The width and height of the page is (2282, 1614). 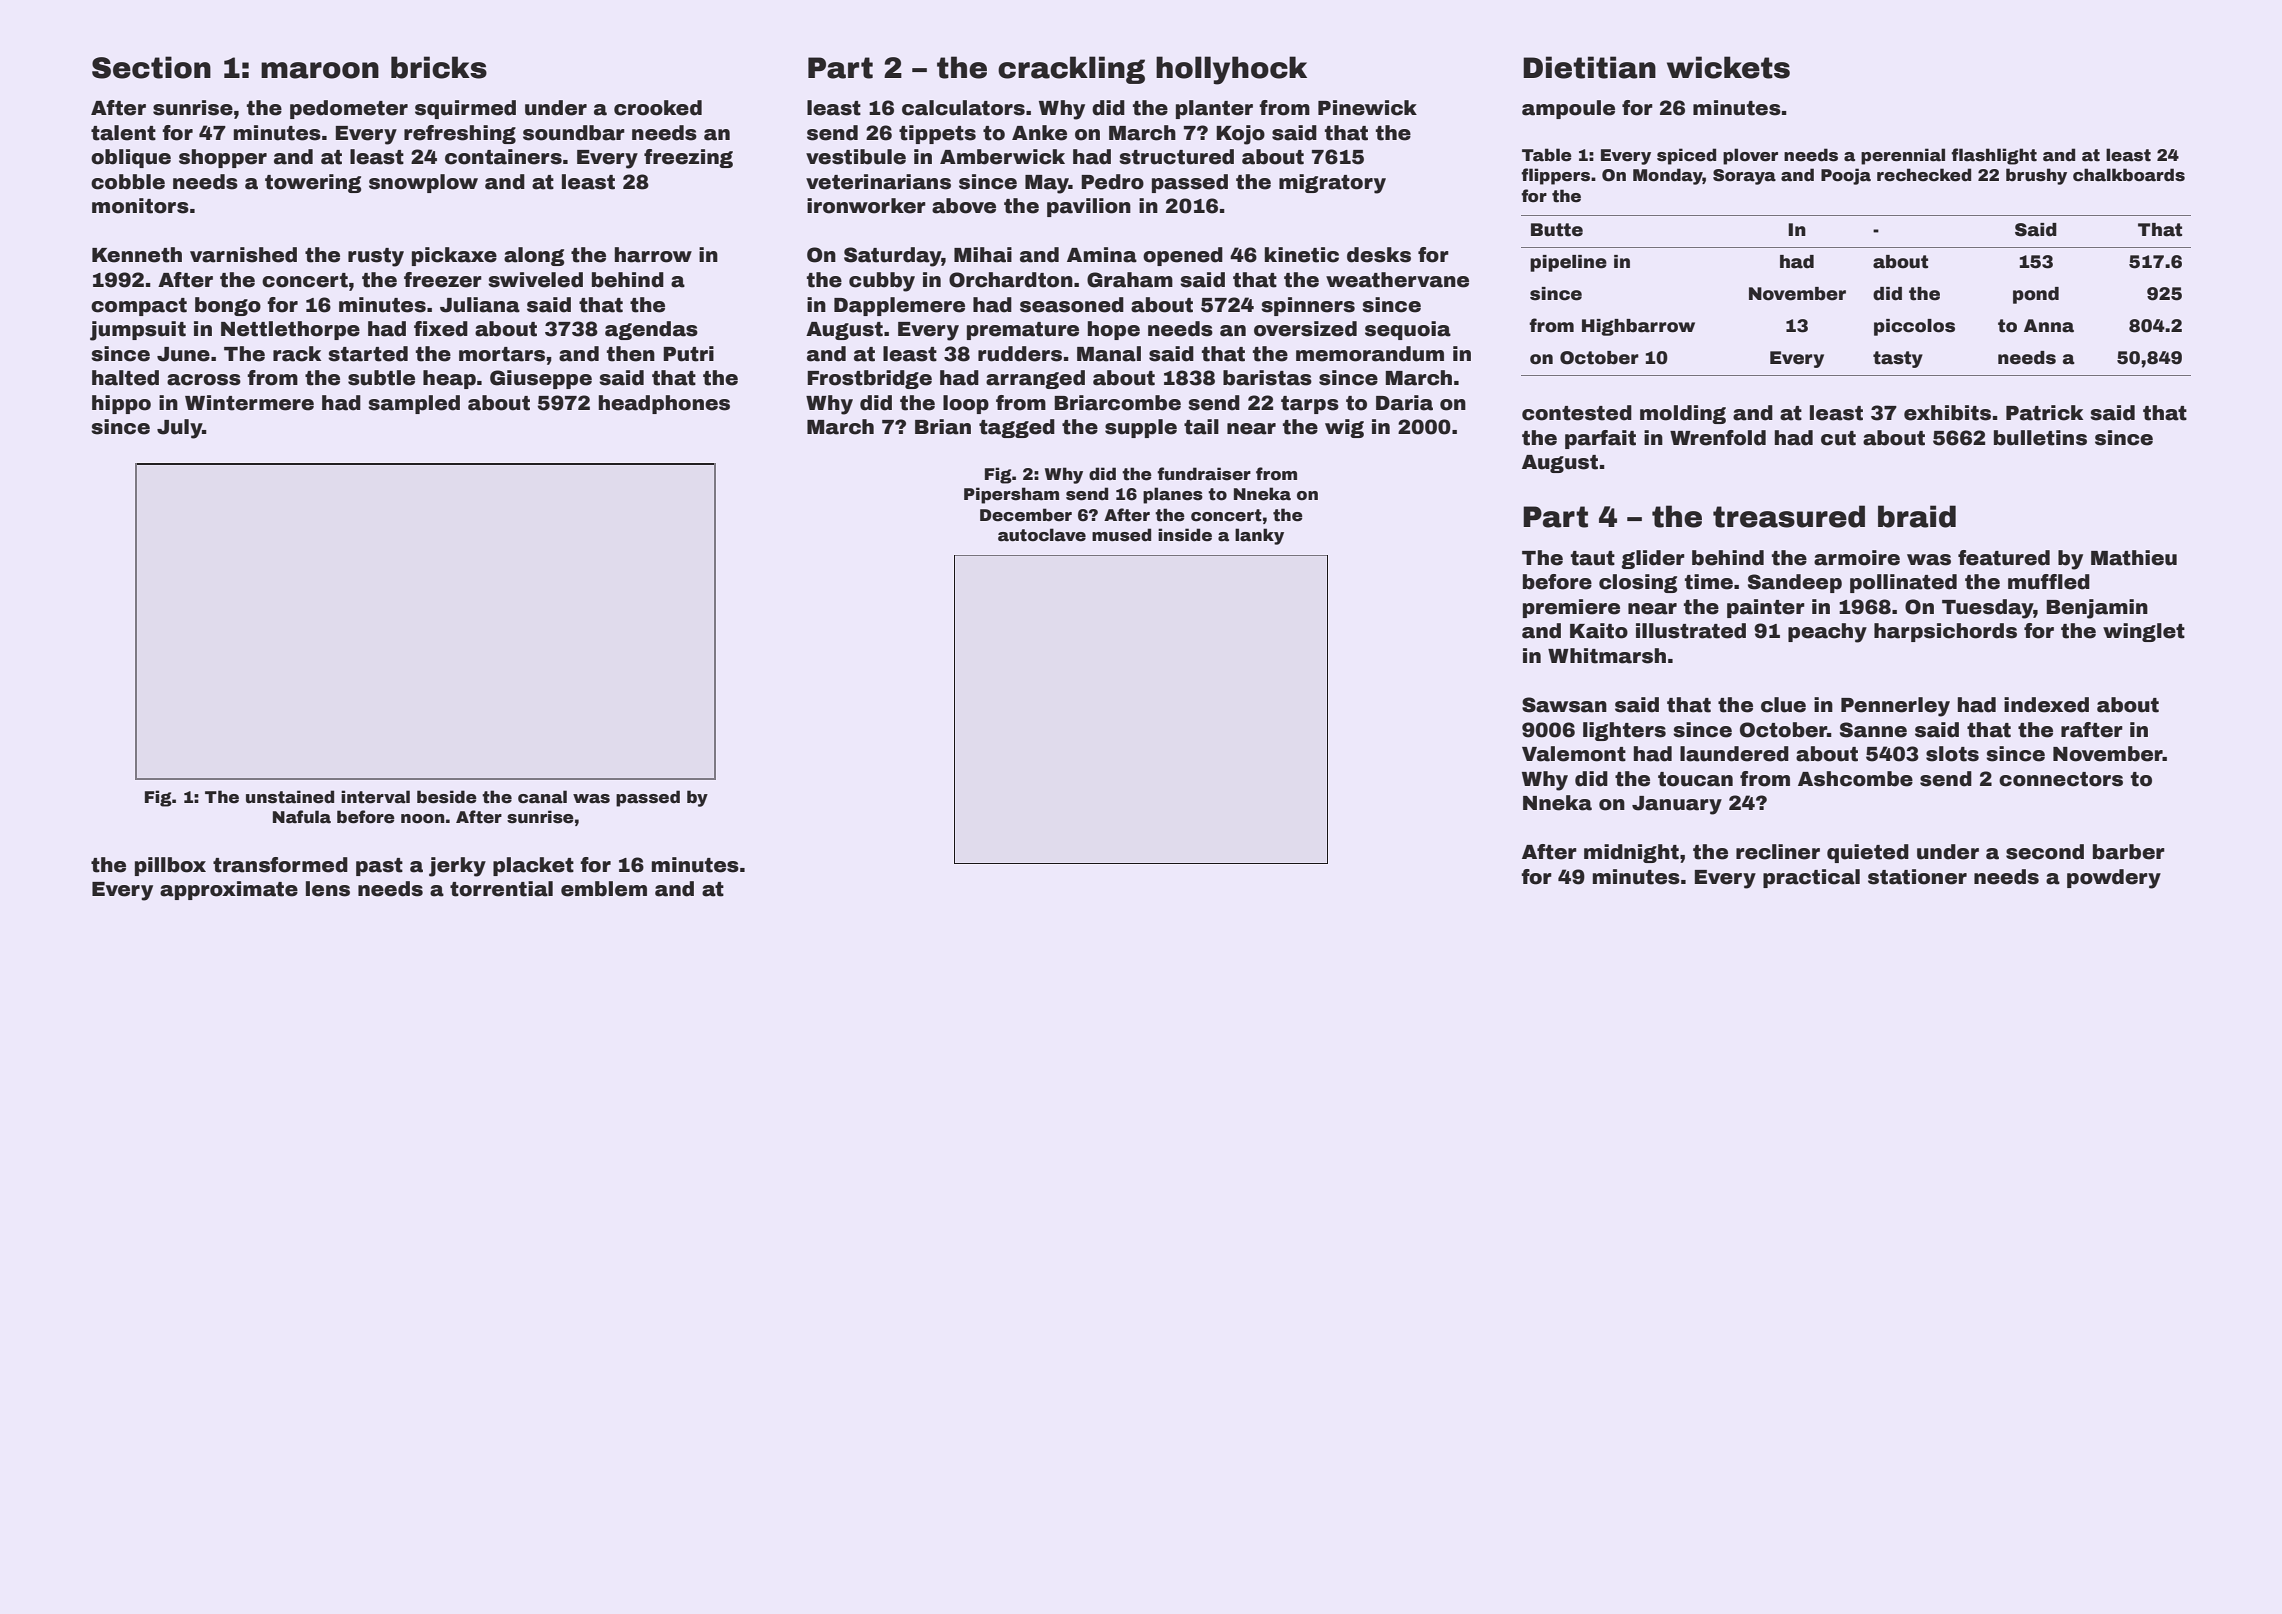 What do you see at coordinates (290, 330) in the page?
I see `Nettlethorpe` at bounding box center [290, 330].
